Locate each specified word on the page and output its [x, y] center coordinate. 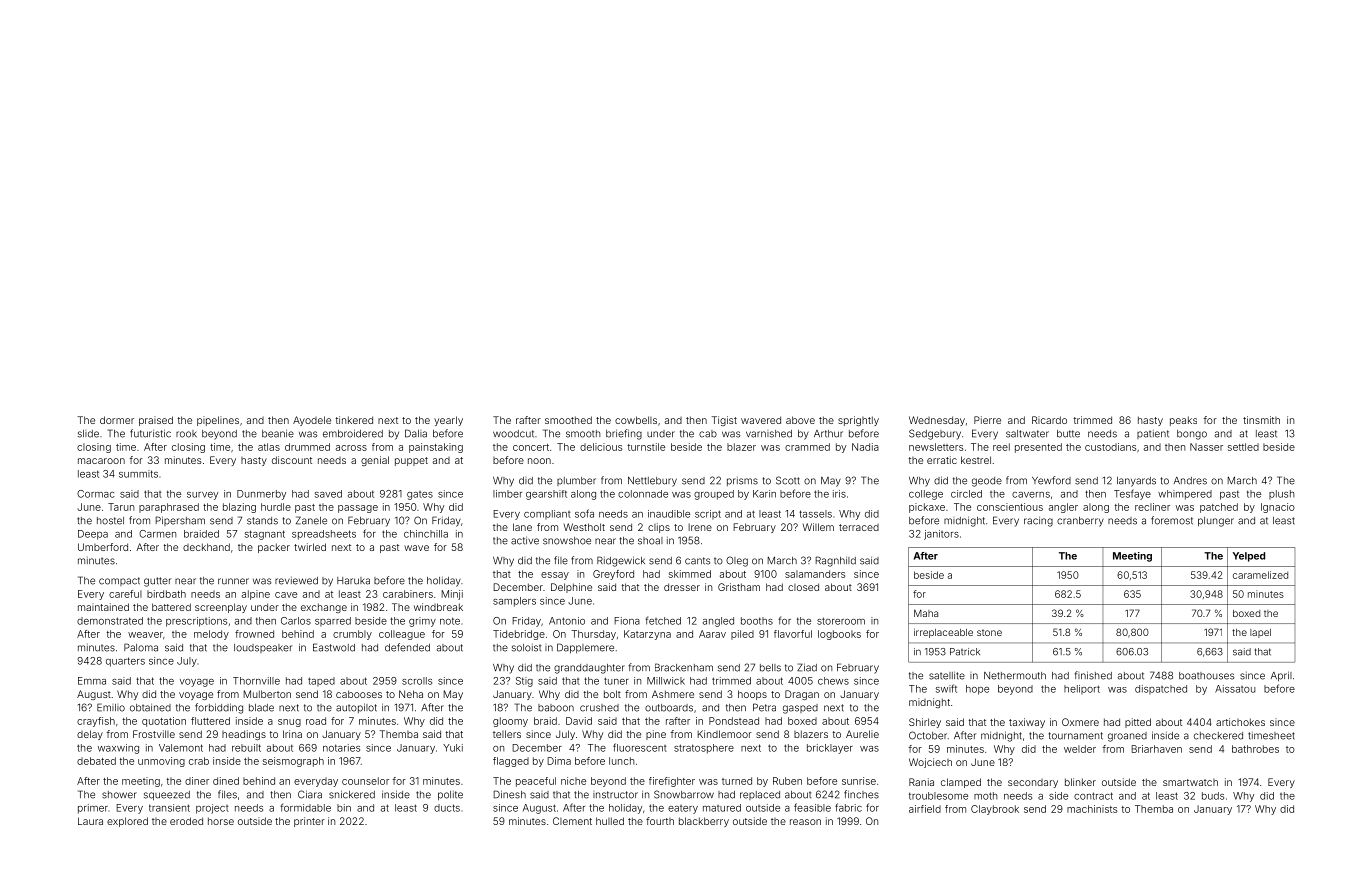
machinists [1092, 809]
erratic [942, 460]
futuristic [150, 433]
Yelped [1249, 557]
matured [722, 808]
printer [309, 822]
